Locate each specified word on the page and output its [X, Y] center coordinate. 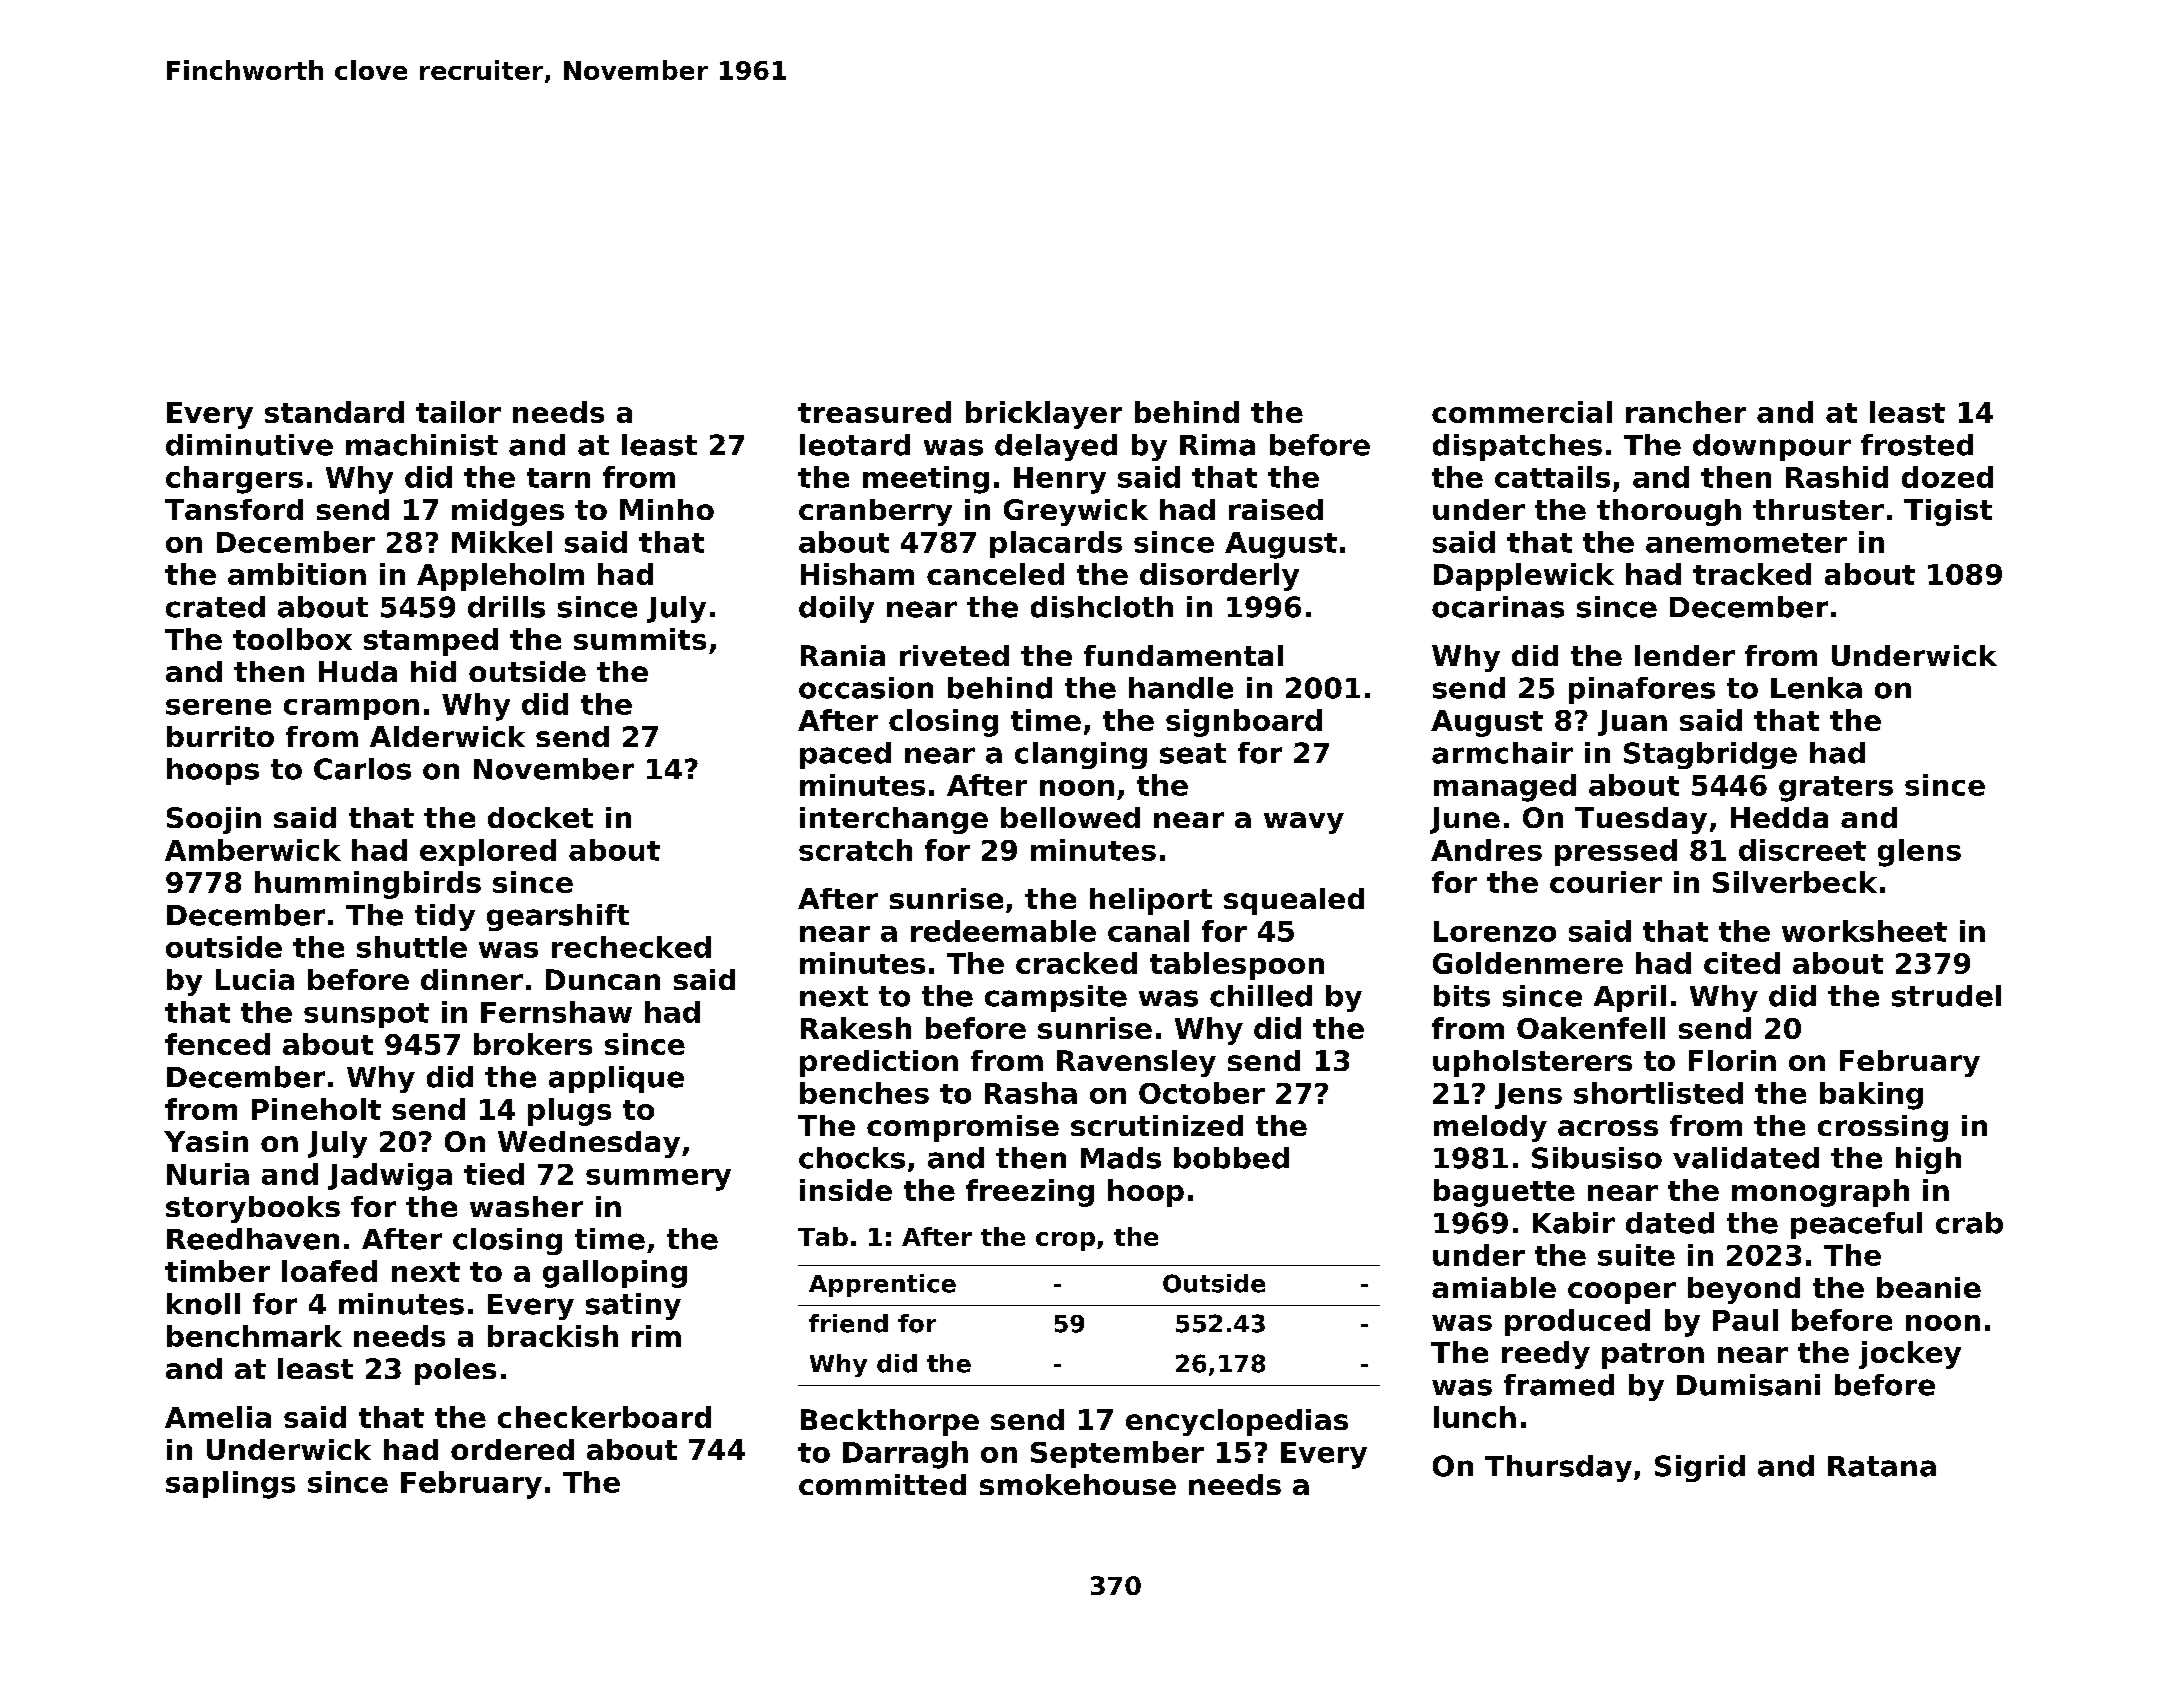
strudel [1946, 996]
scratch [855, 850]
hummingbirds [368, 885]
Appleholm [500, 577]
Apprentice [882, 1285]
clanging [1081, 755]
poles [455, 1371]
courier [1606, 882]
